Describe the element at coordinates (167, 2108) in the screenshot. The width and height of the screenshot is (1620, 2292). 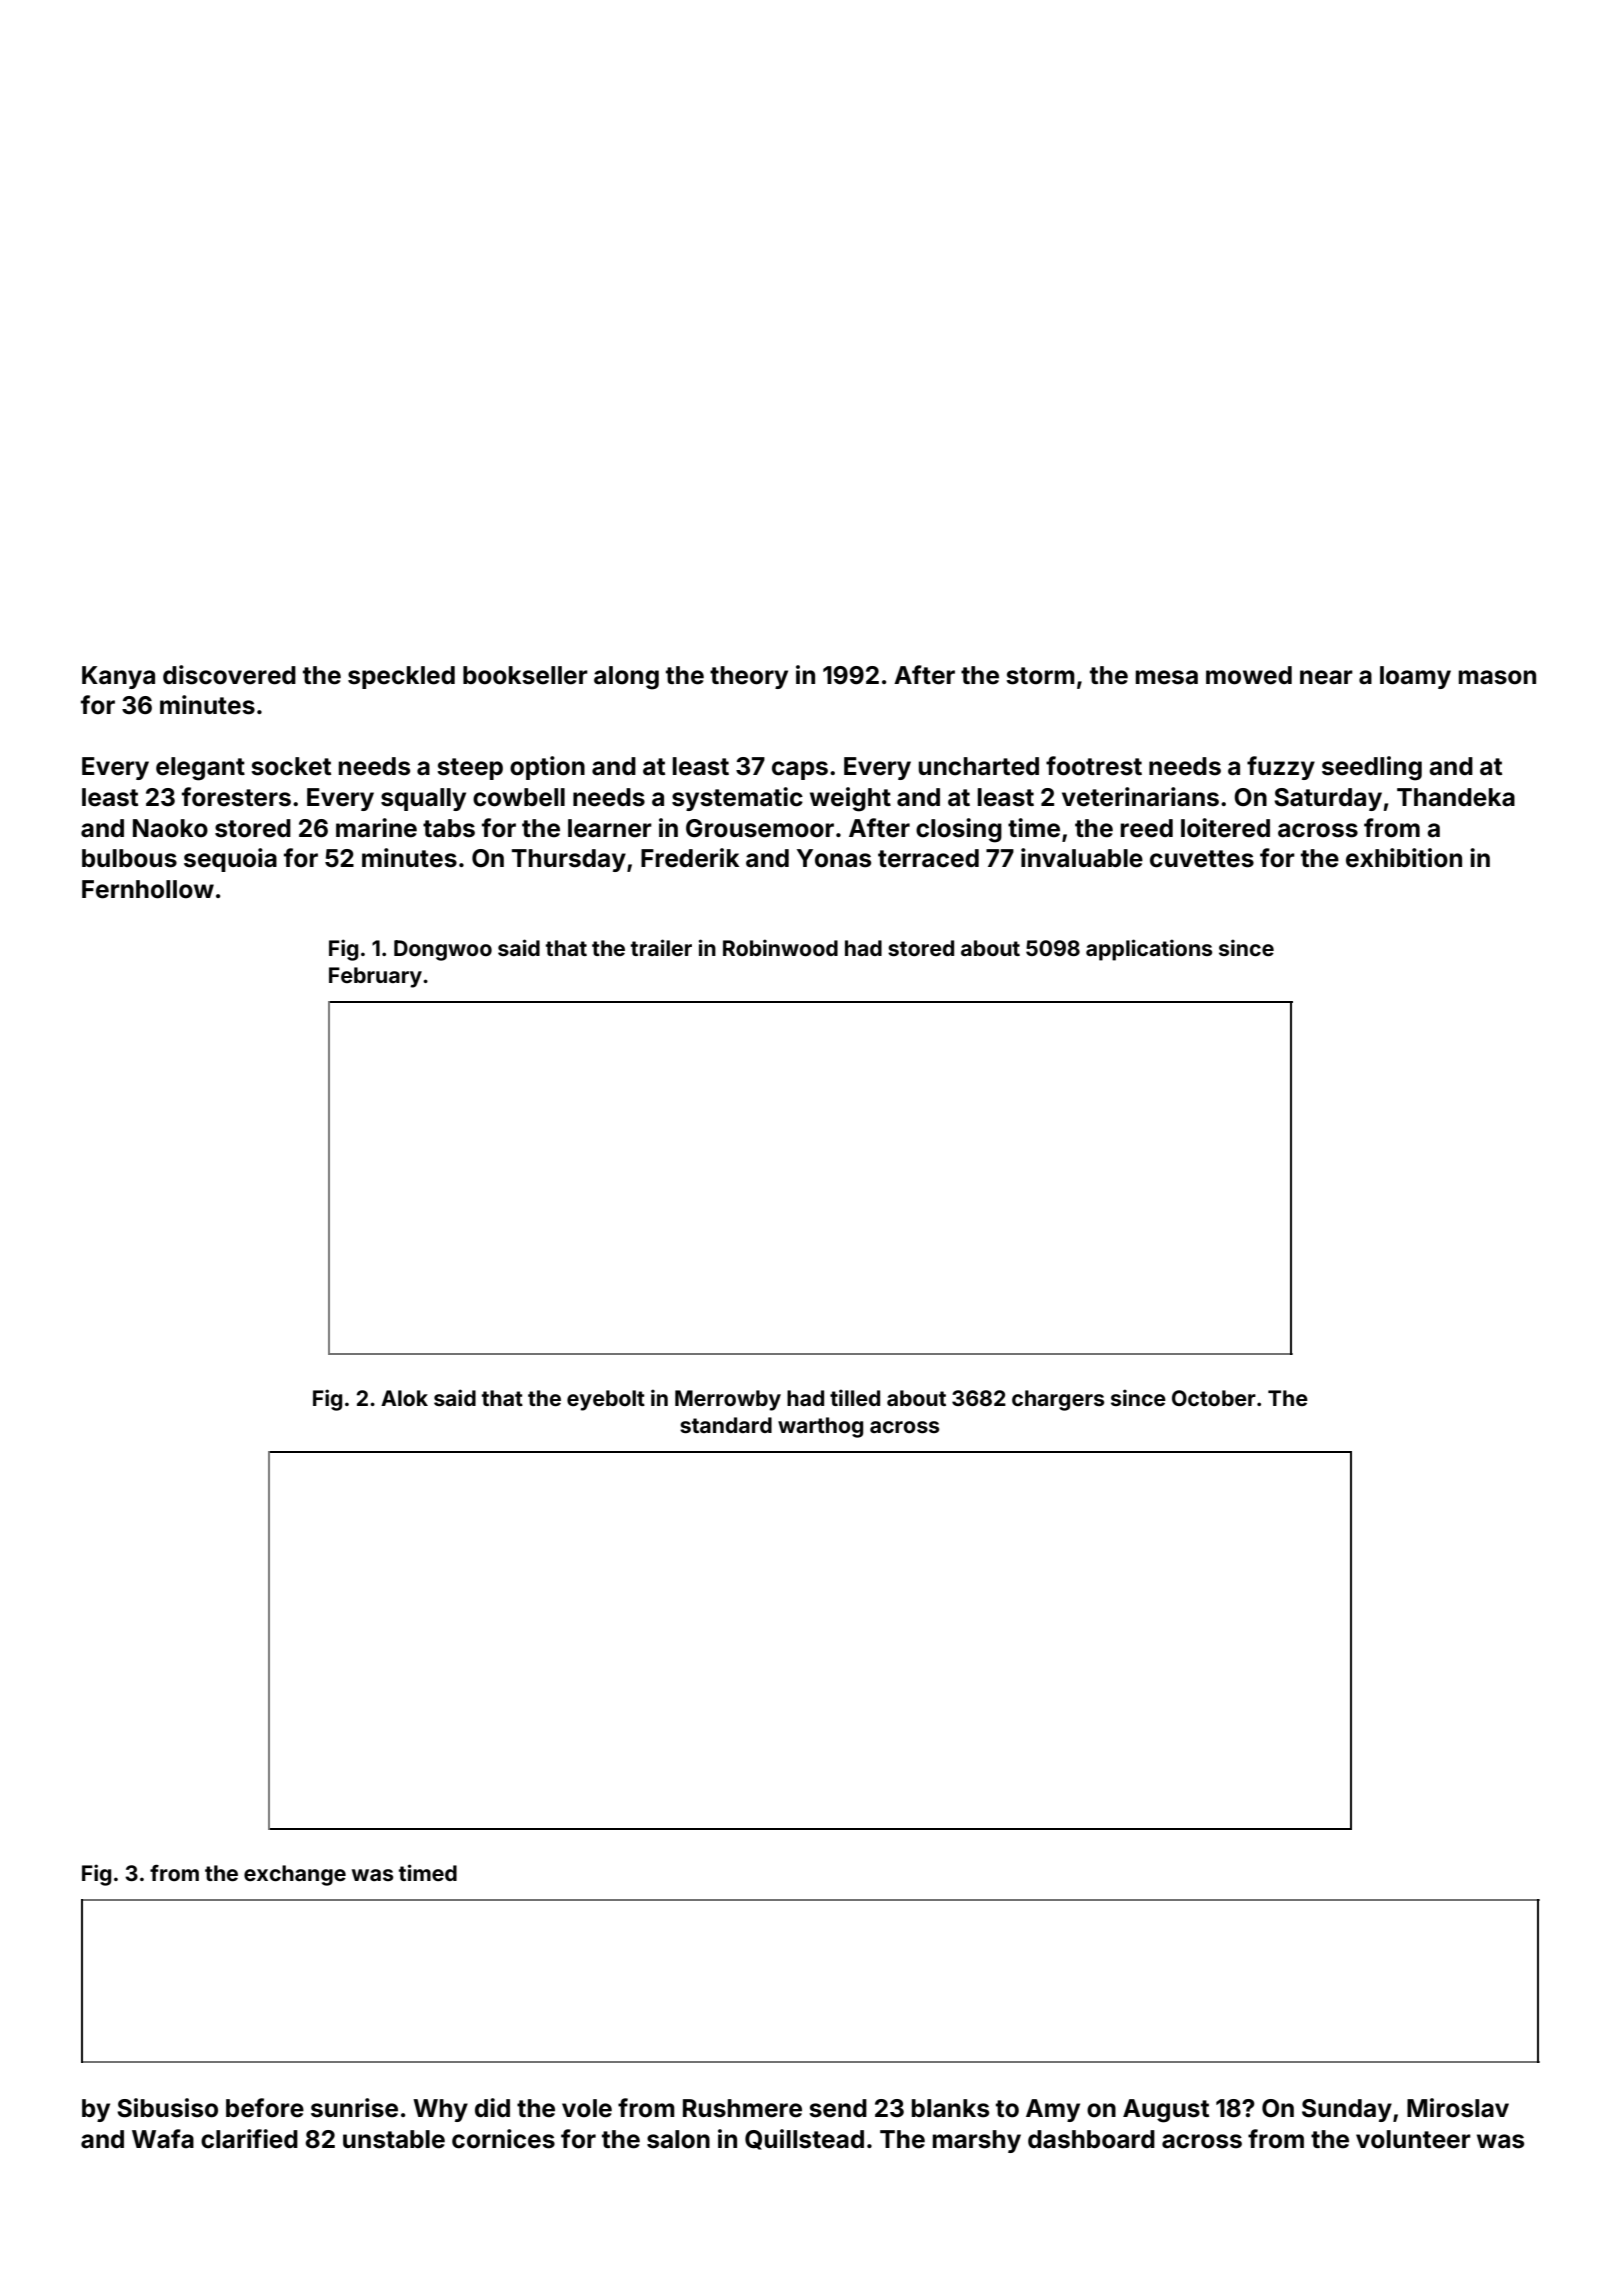
I see `Sibusiso` at that location.
